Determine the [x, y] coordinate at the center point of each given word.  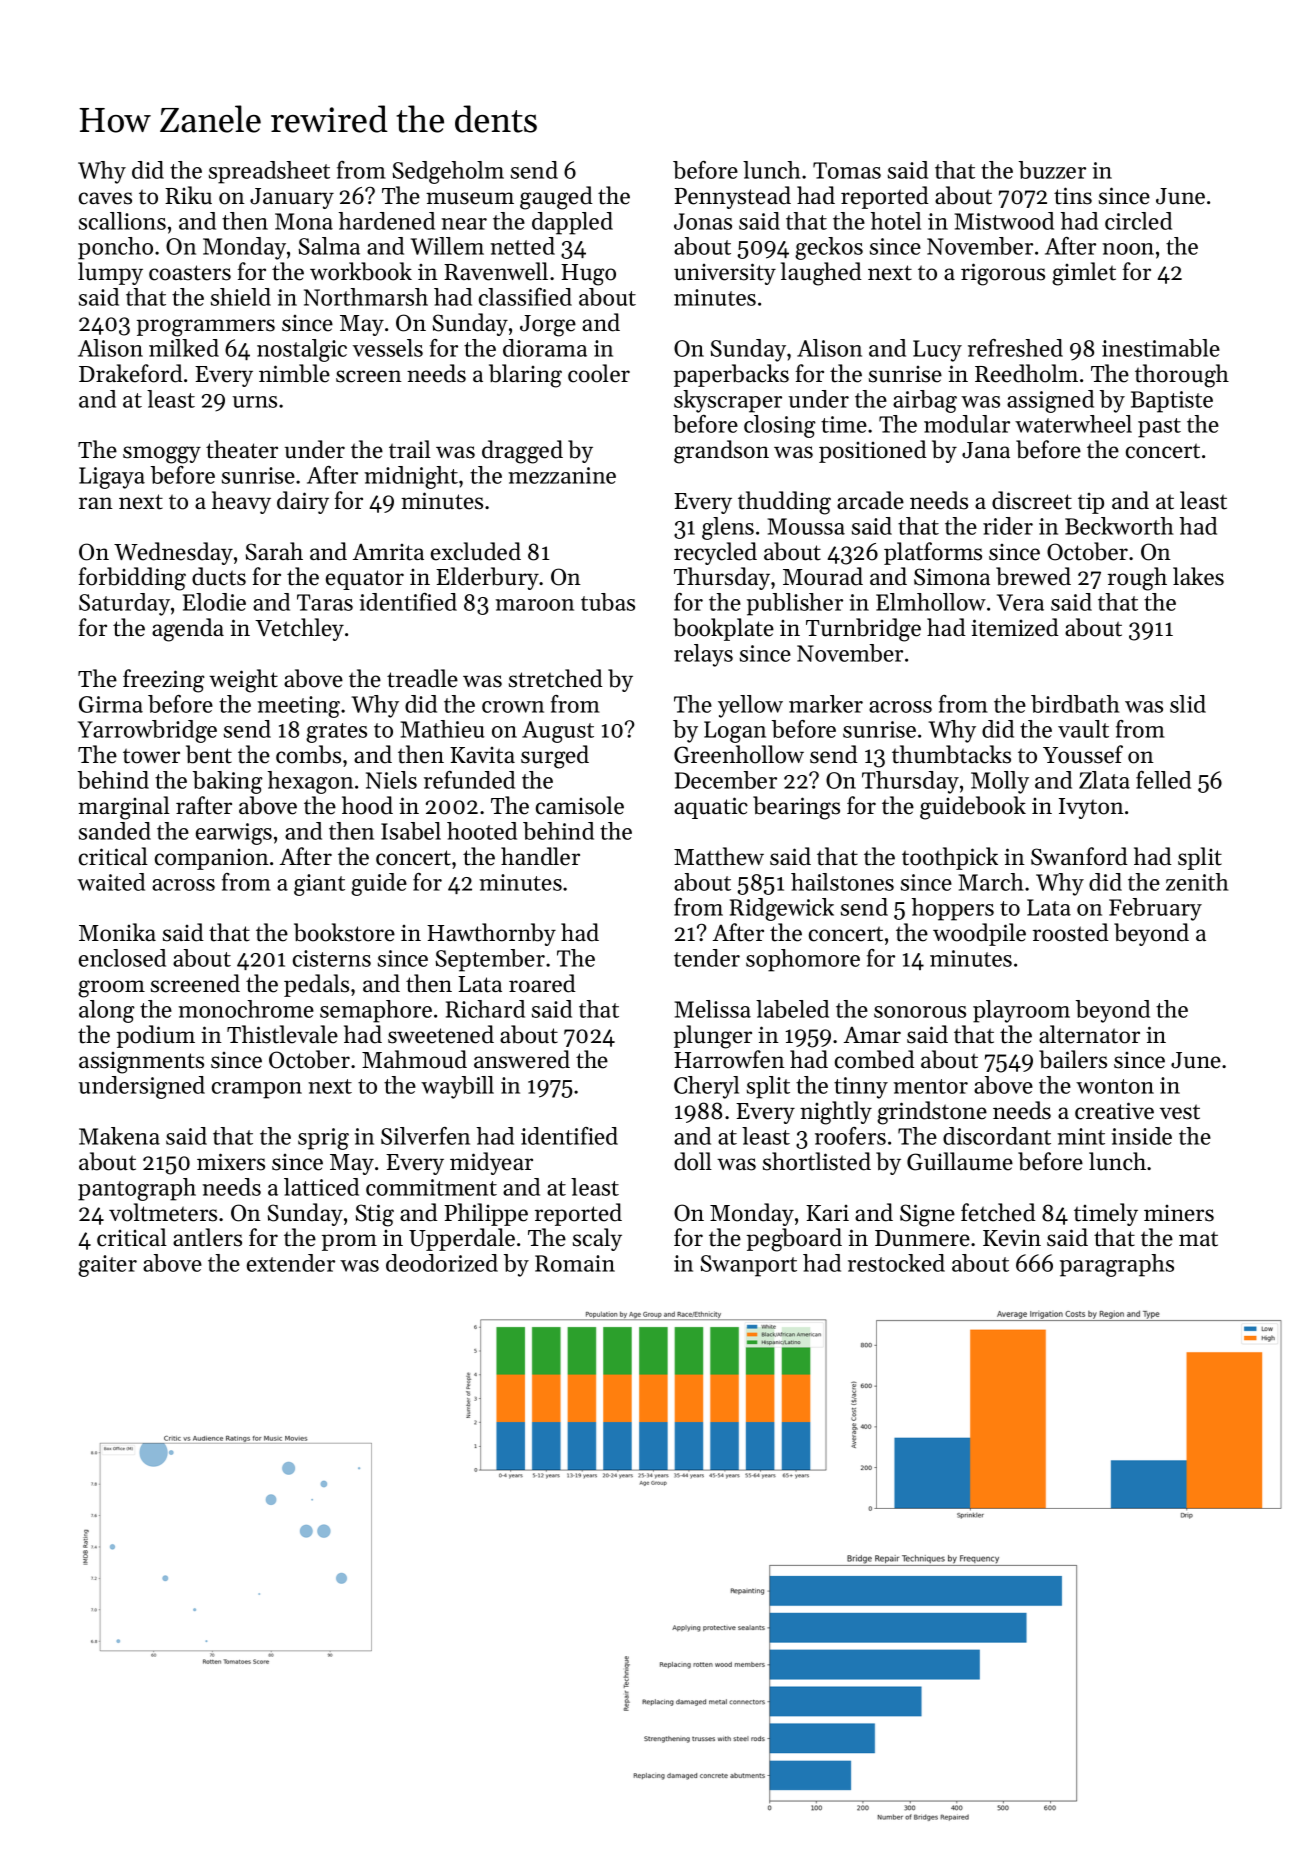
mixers [231, 1162]
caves [105, 198]
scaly [597, 1239]
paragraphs [1117, 1265]
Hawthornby [491, 934]
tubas [608, 602]
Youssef [1083, 754]
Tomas [847, 170]
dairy [303, 502]
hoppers [953, 909]
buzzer [1052, 170]
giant [319, 885]
